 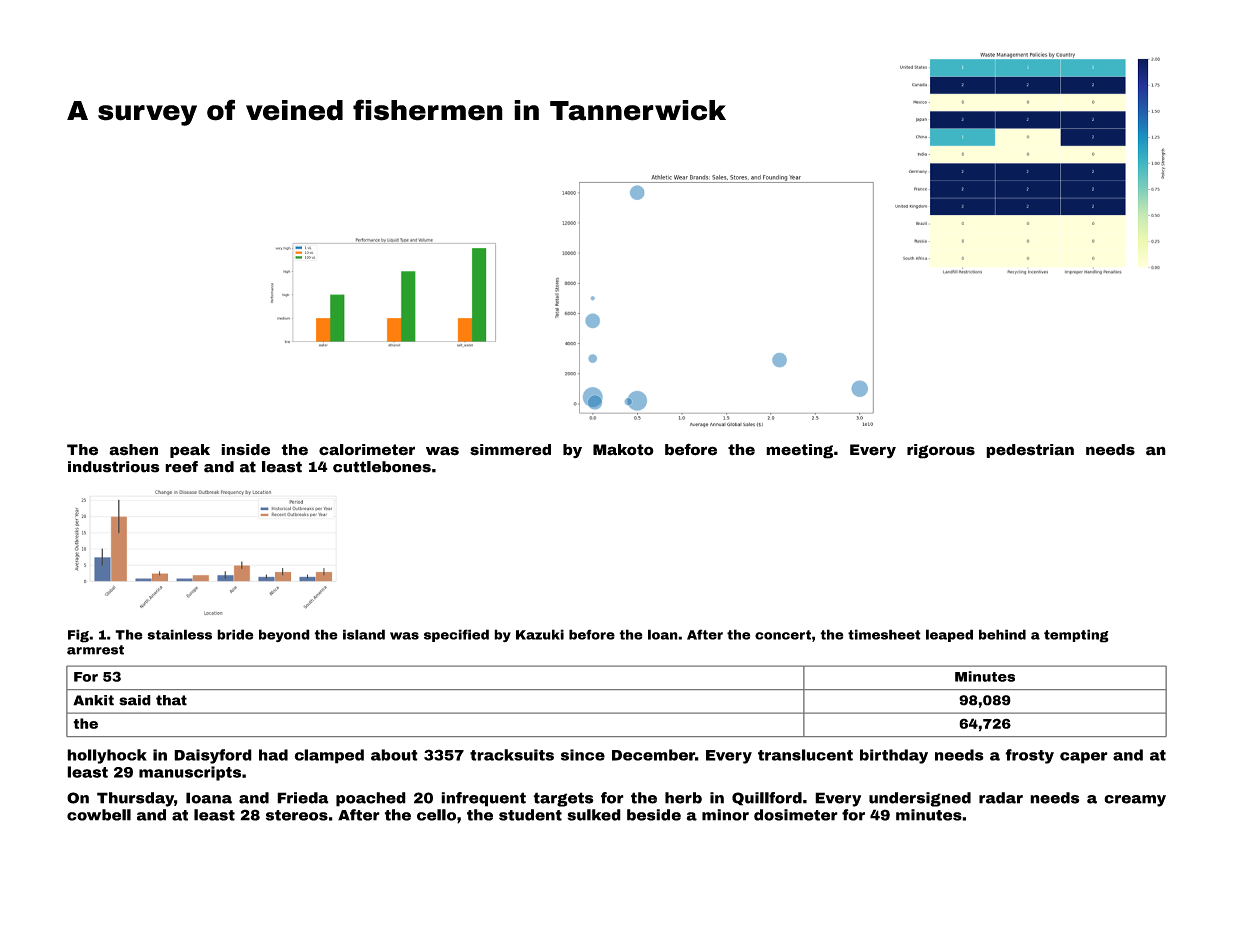 I want to click on cuttlebones, so click(x=382, y=467).
